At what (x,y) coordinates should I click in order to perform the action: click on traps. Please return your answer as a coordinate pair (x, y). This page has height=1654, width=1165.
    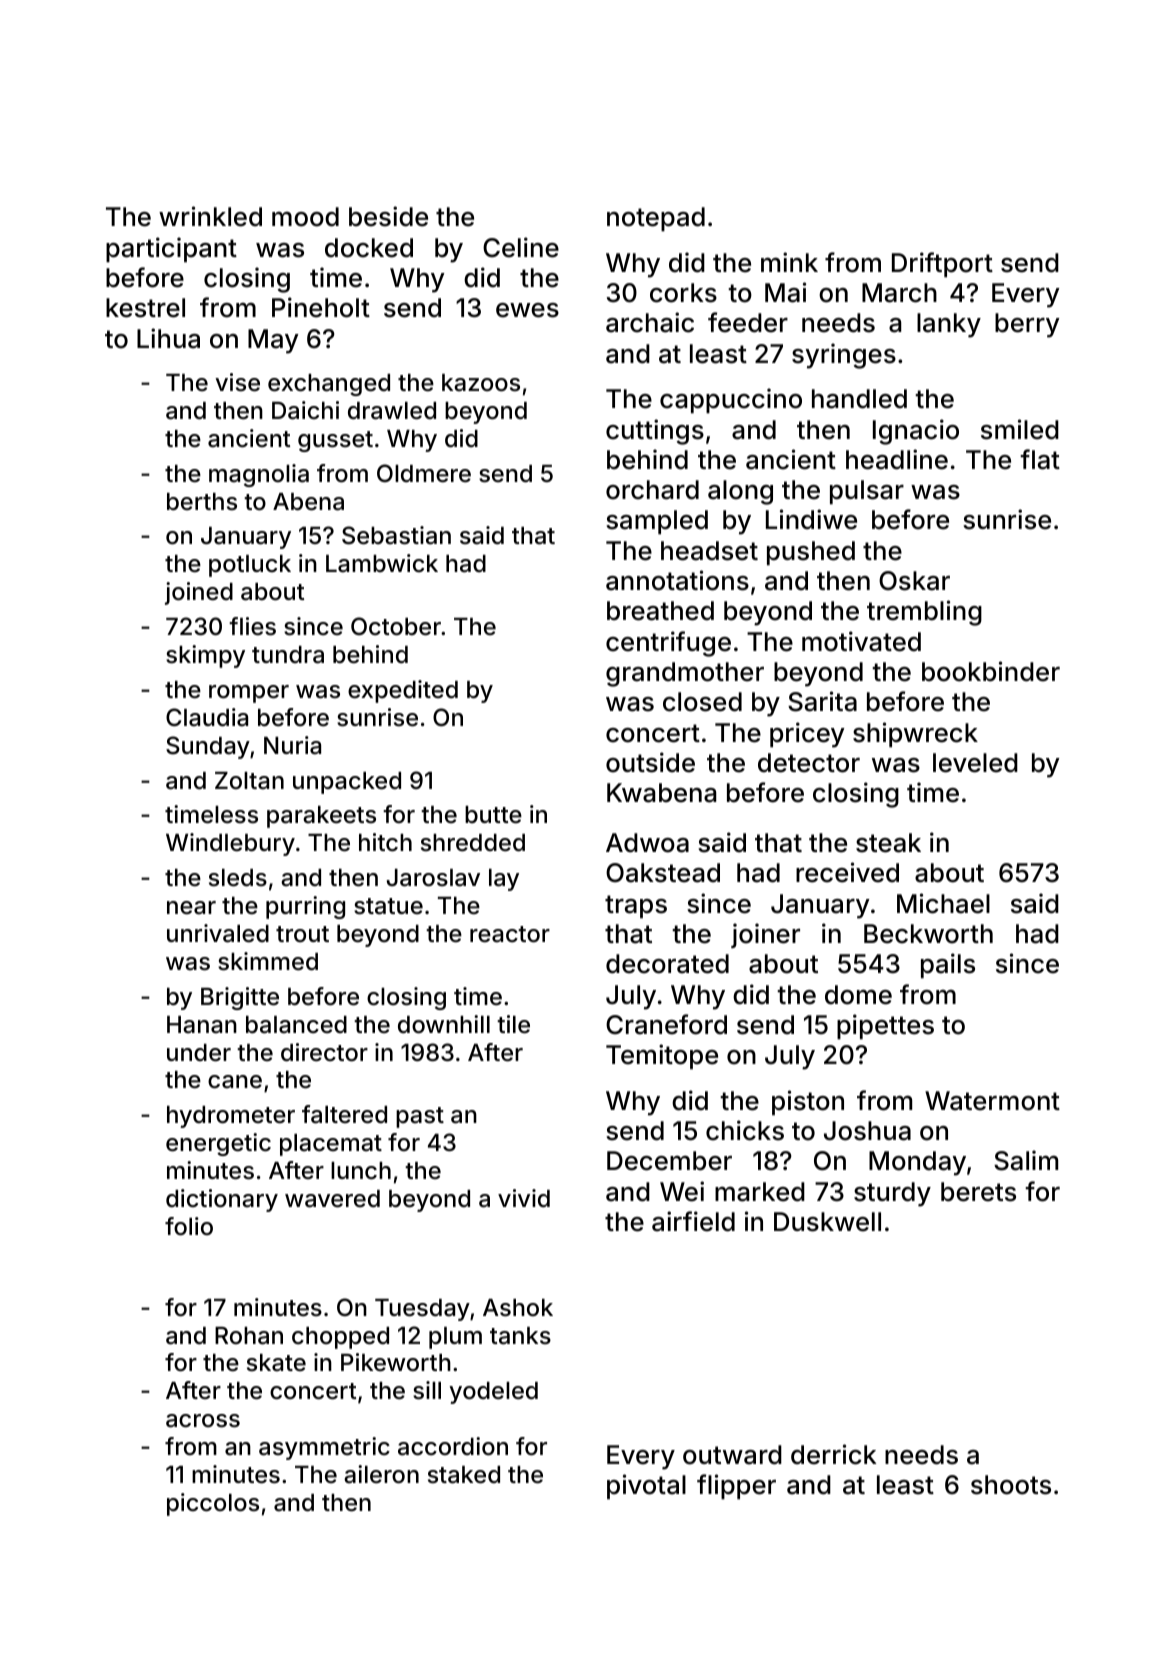
    Looking at the image, I should click on (636, 907).
